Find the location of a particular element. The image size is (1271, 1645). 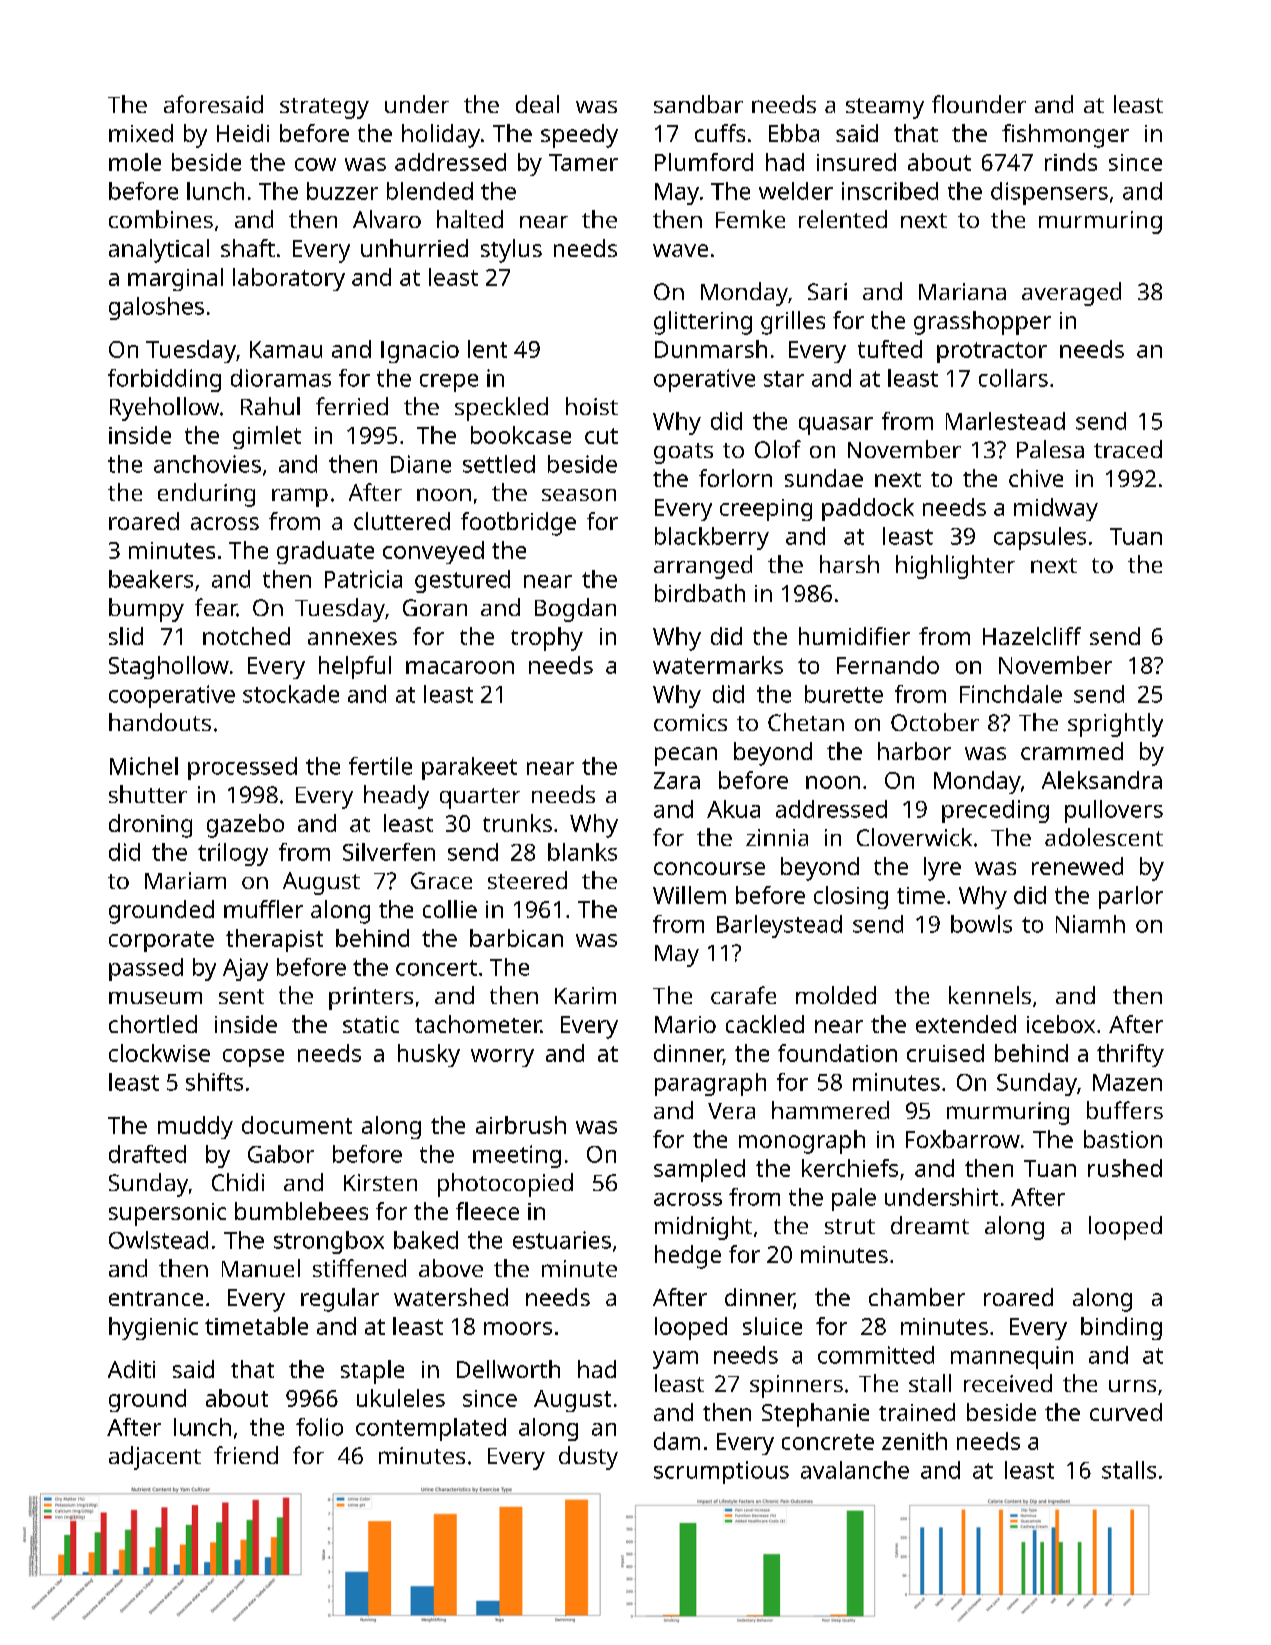

Chetan is located at coordinates (806, 722).
